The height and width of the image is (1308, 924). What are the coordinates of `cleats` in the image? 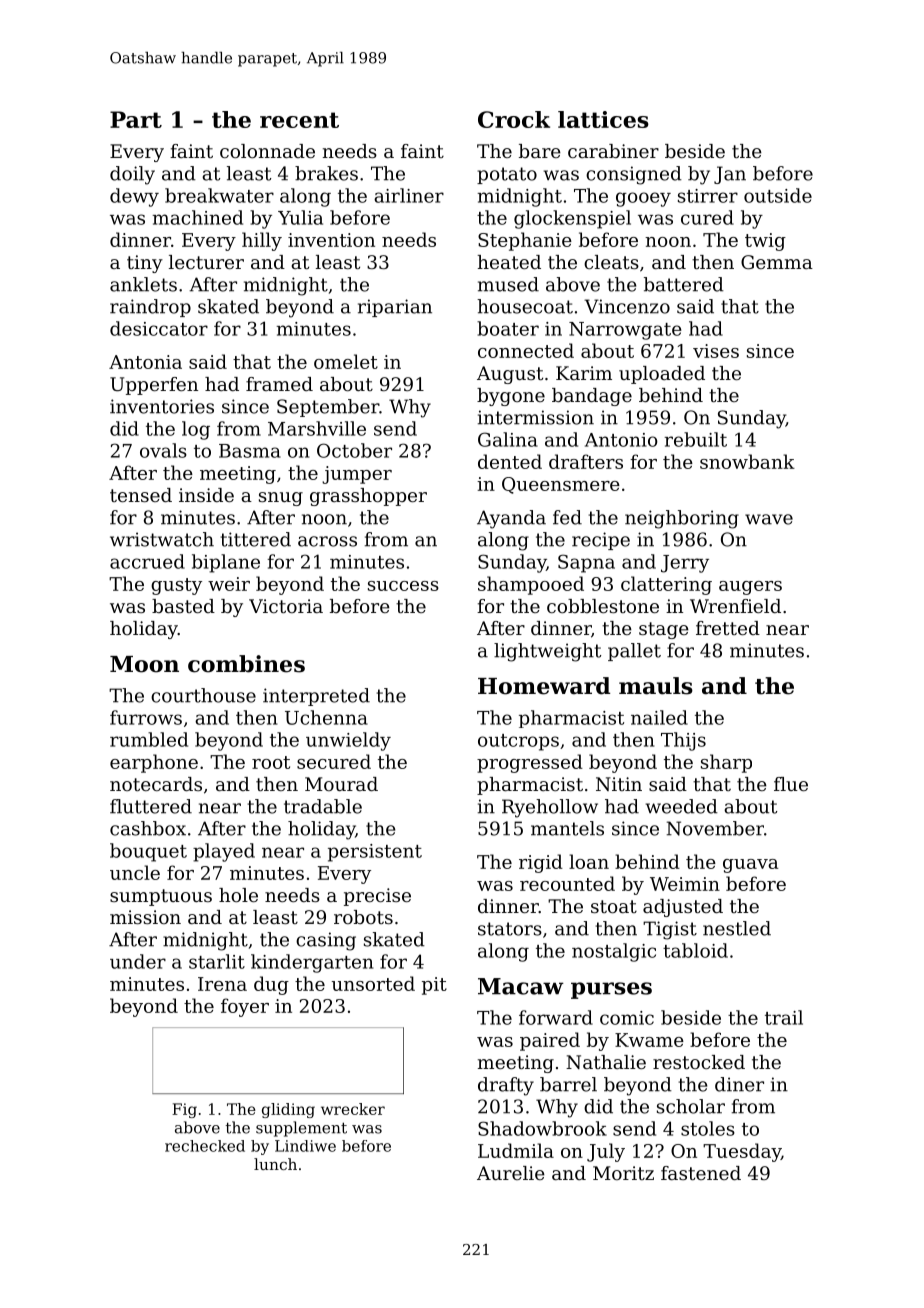 It's located at (611, 262).
